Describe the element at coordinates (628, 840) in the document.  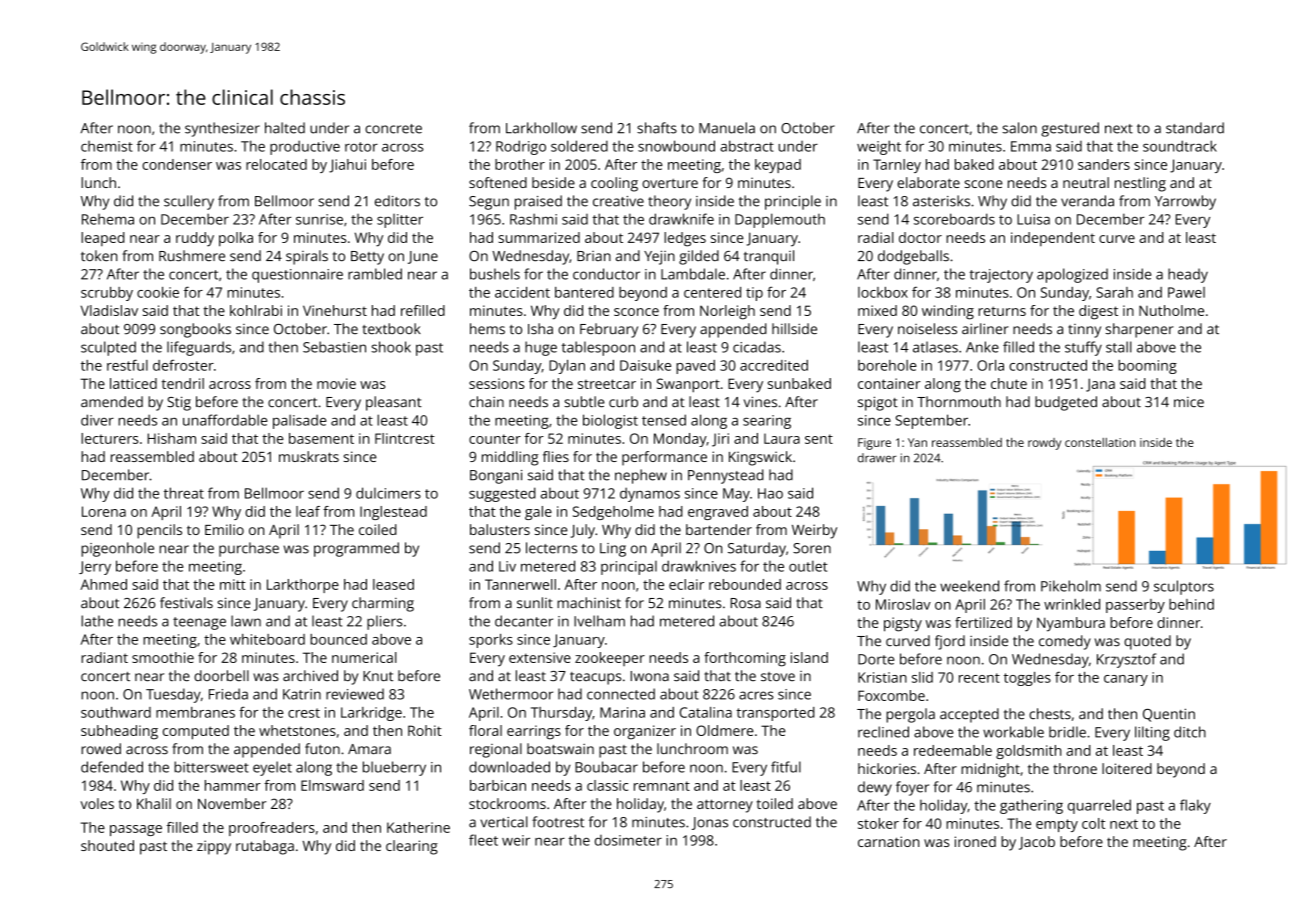
I see `dosimeter` at that location.
